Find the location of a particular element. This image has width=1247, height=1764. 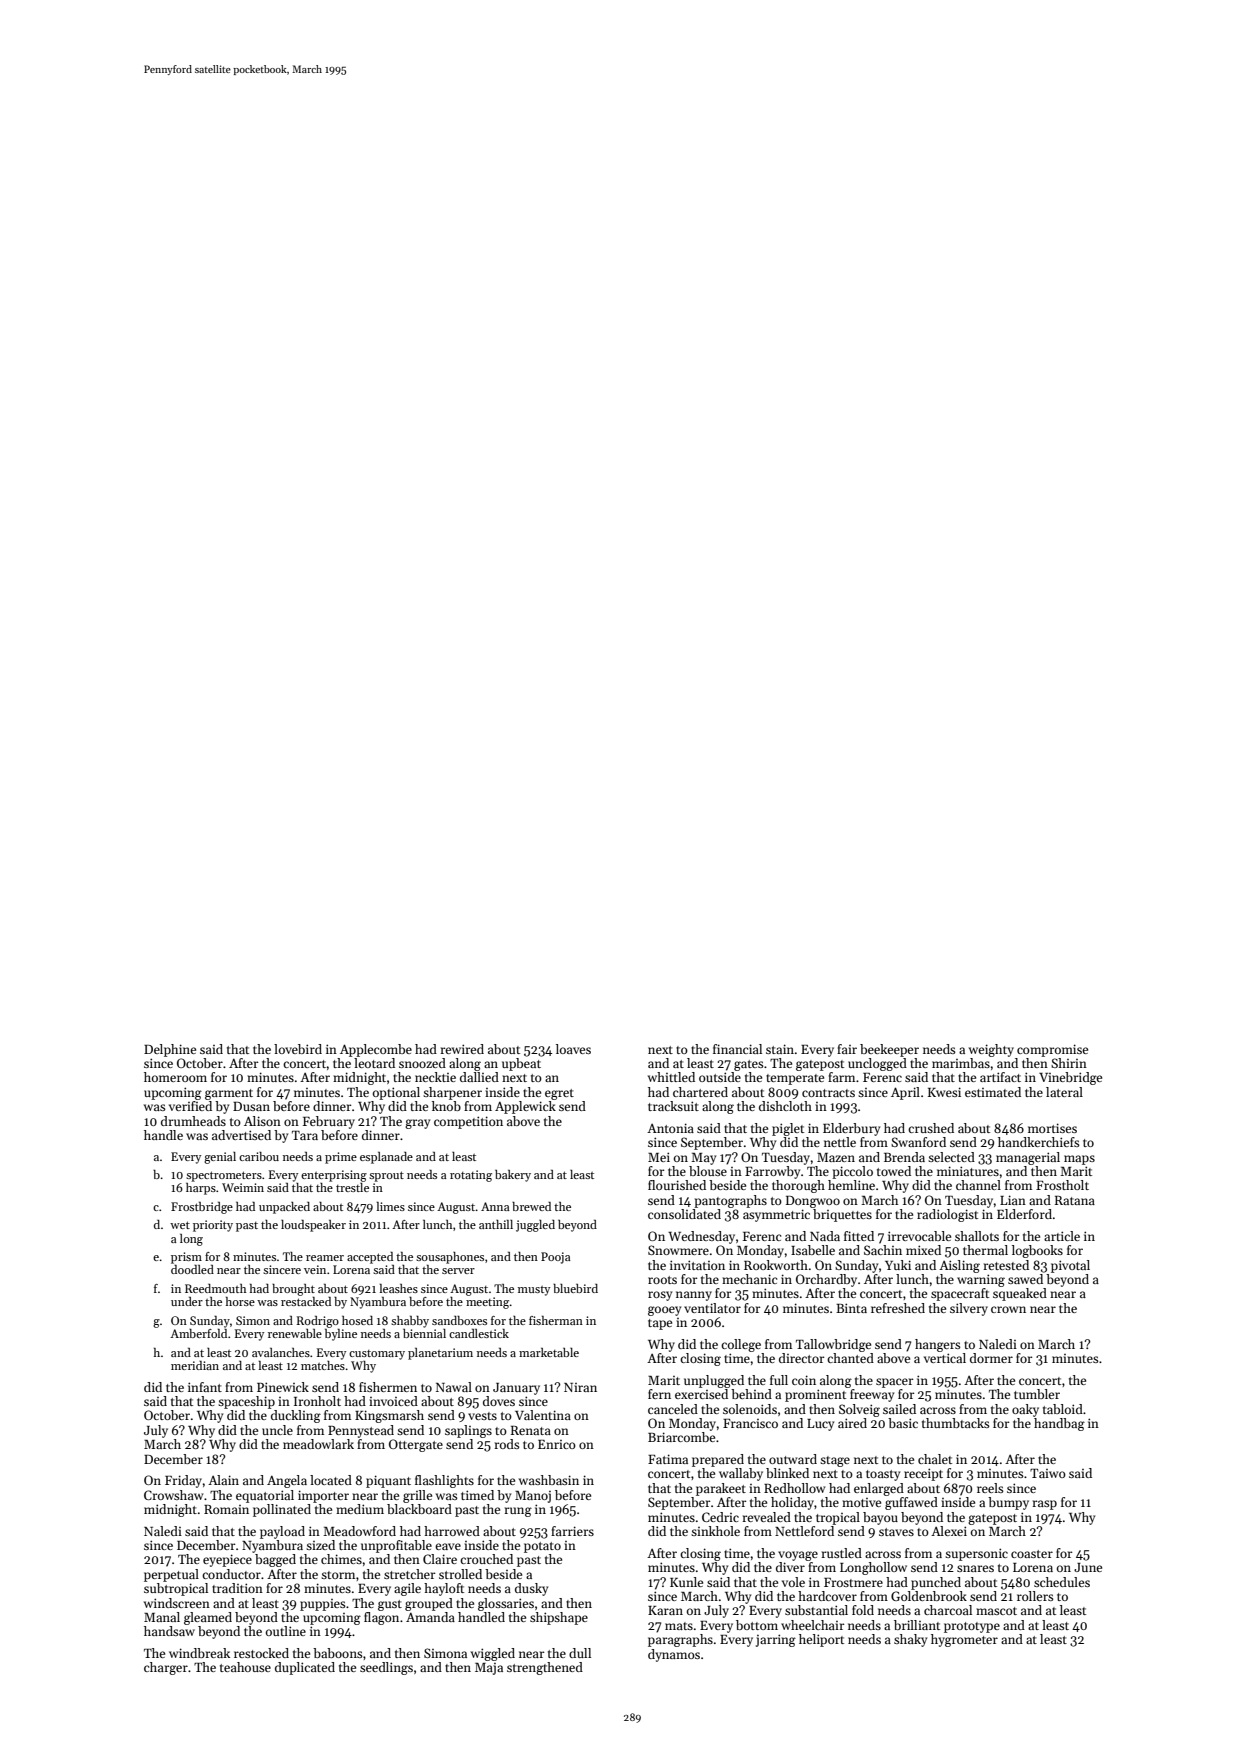

duckling is located at coordinates (296, 1416).
